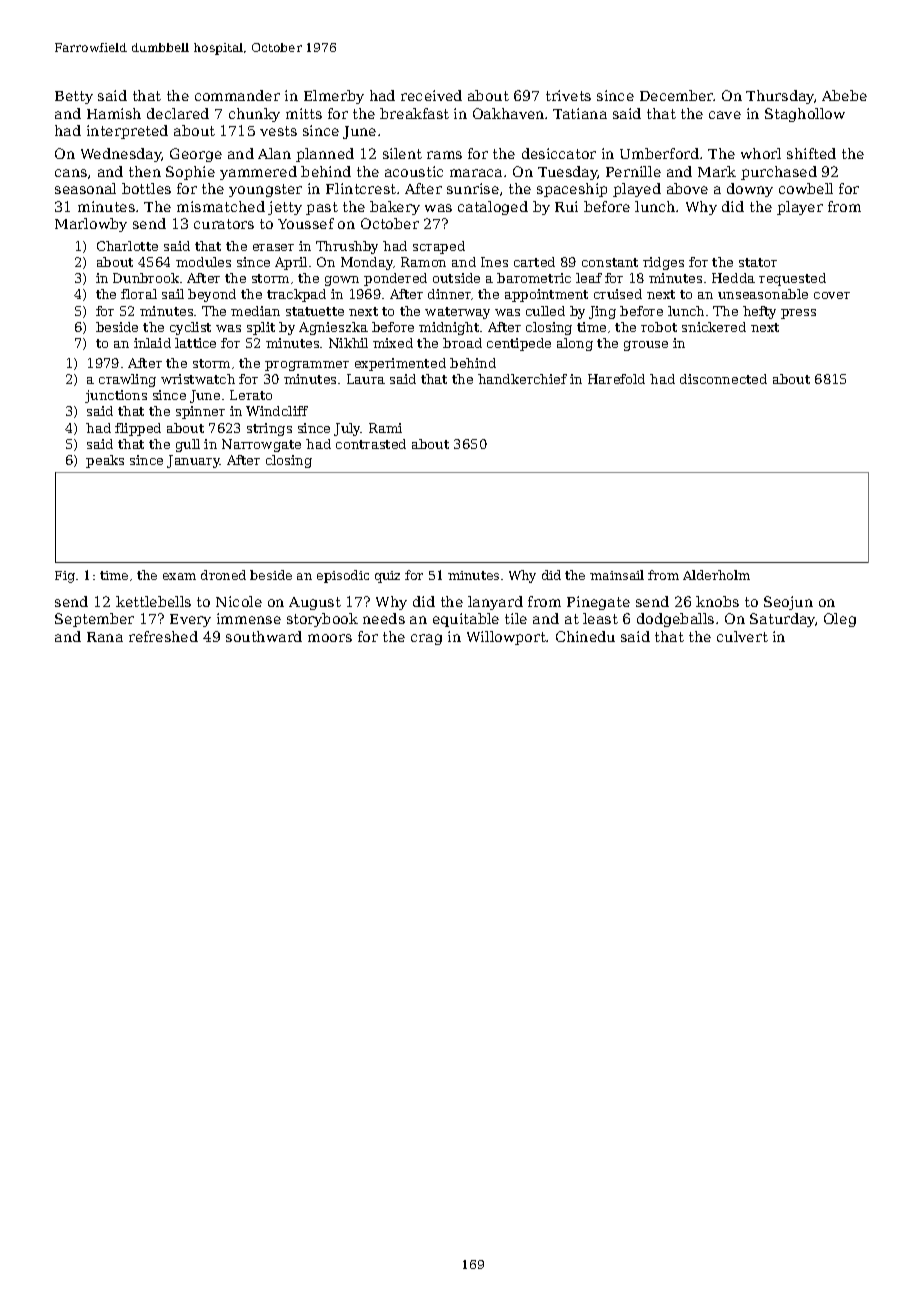  Describe the element at coordinates (716, 575) in the document. I see `Alderholm` at that location.
